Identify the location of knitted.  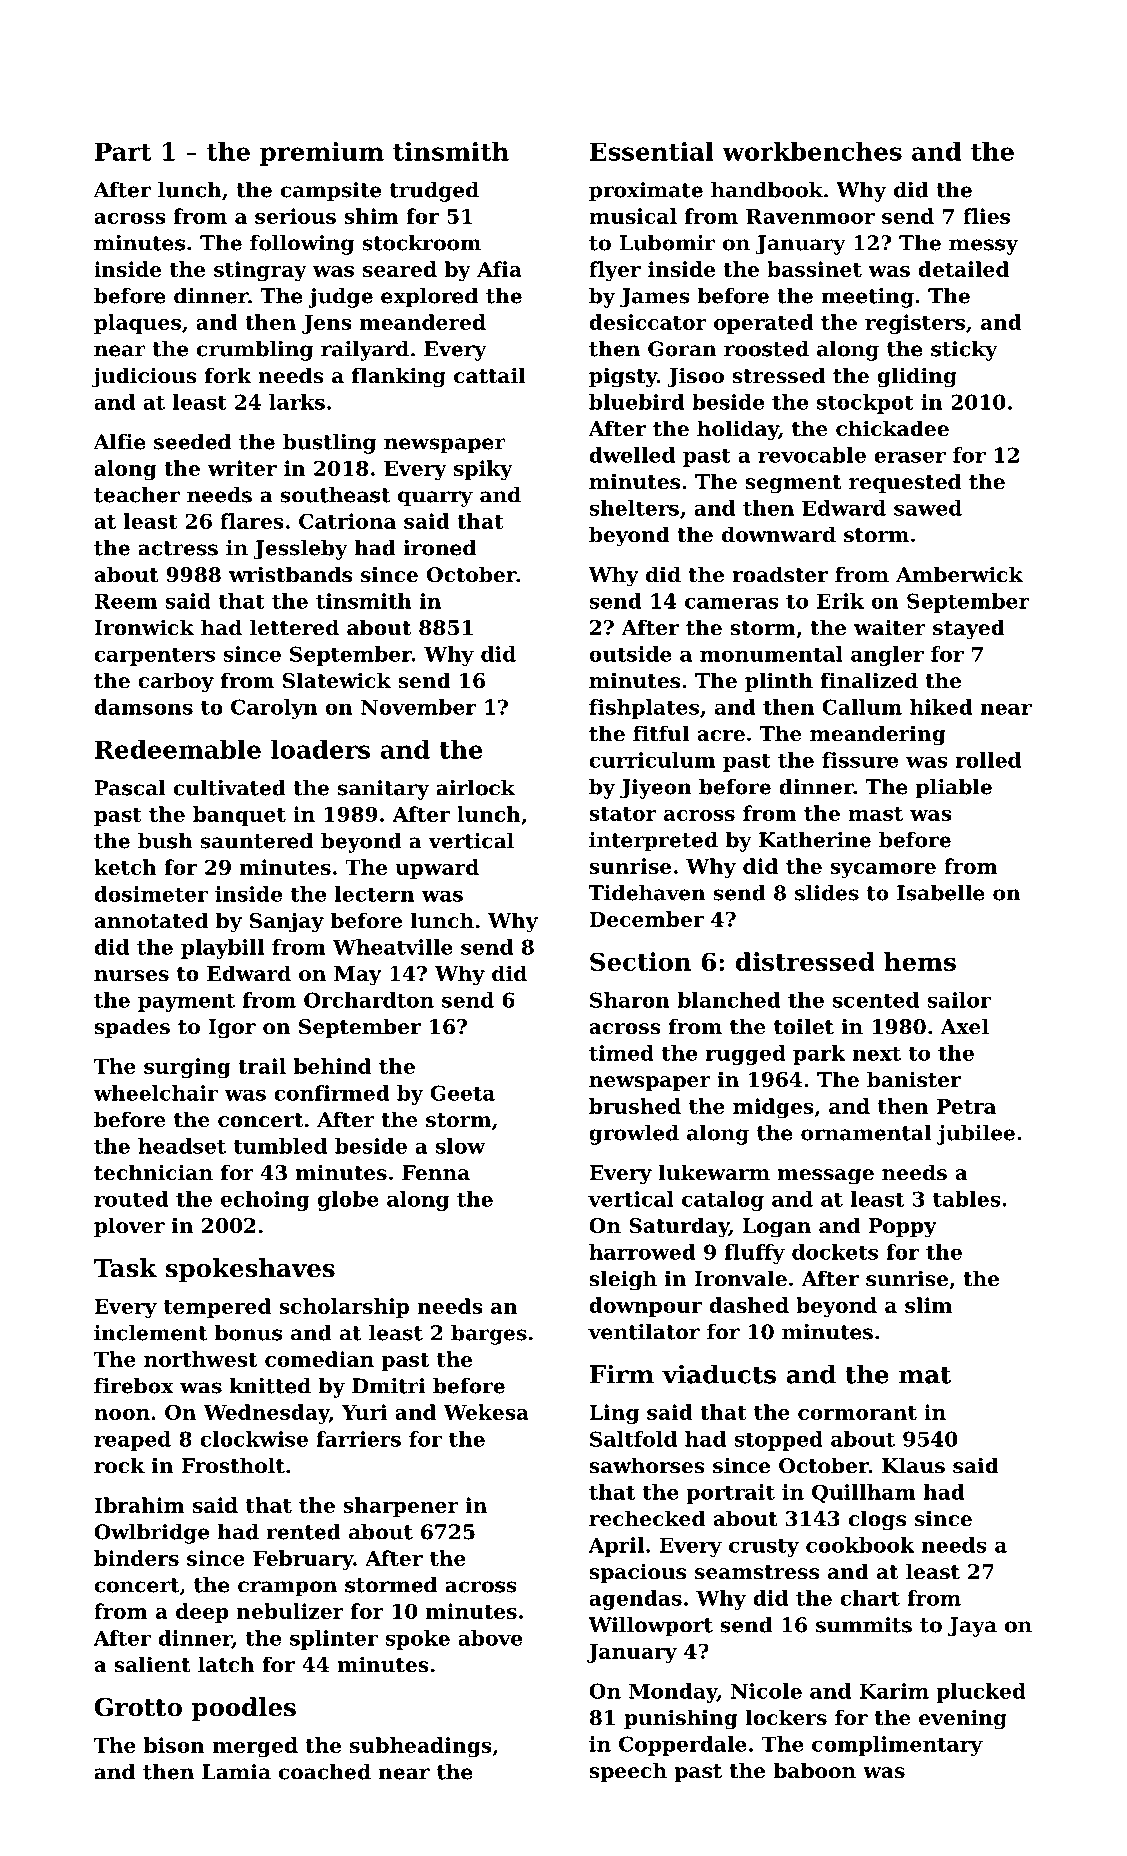
(270, 1386).
